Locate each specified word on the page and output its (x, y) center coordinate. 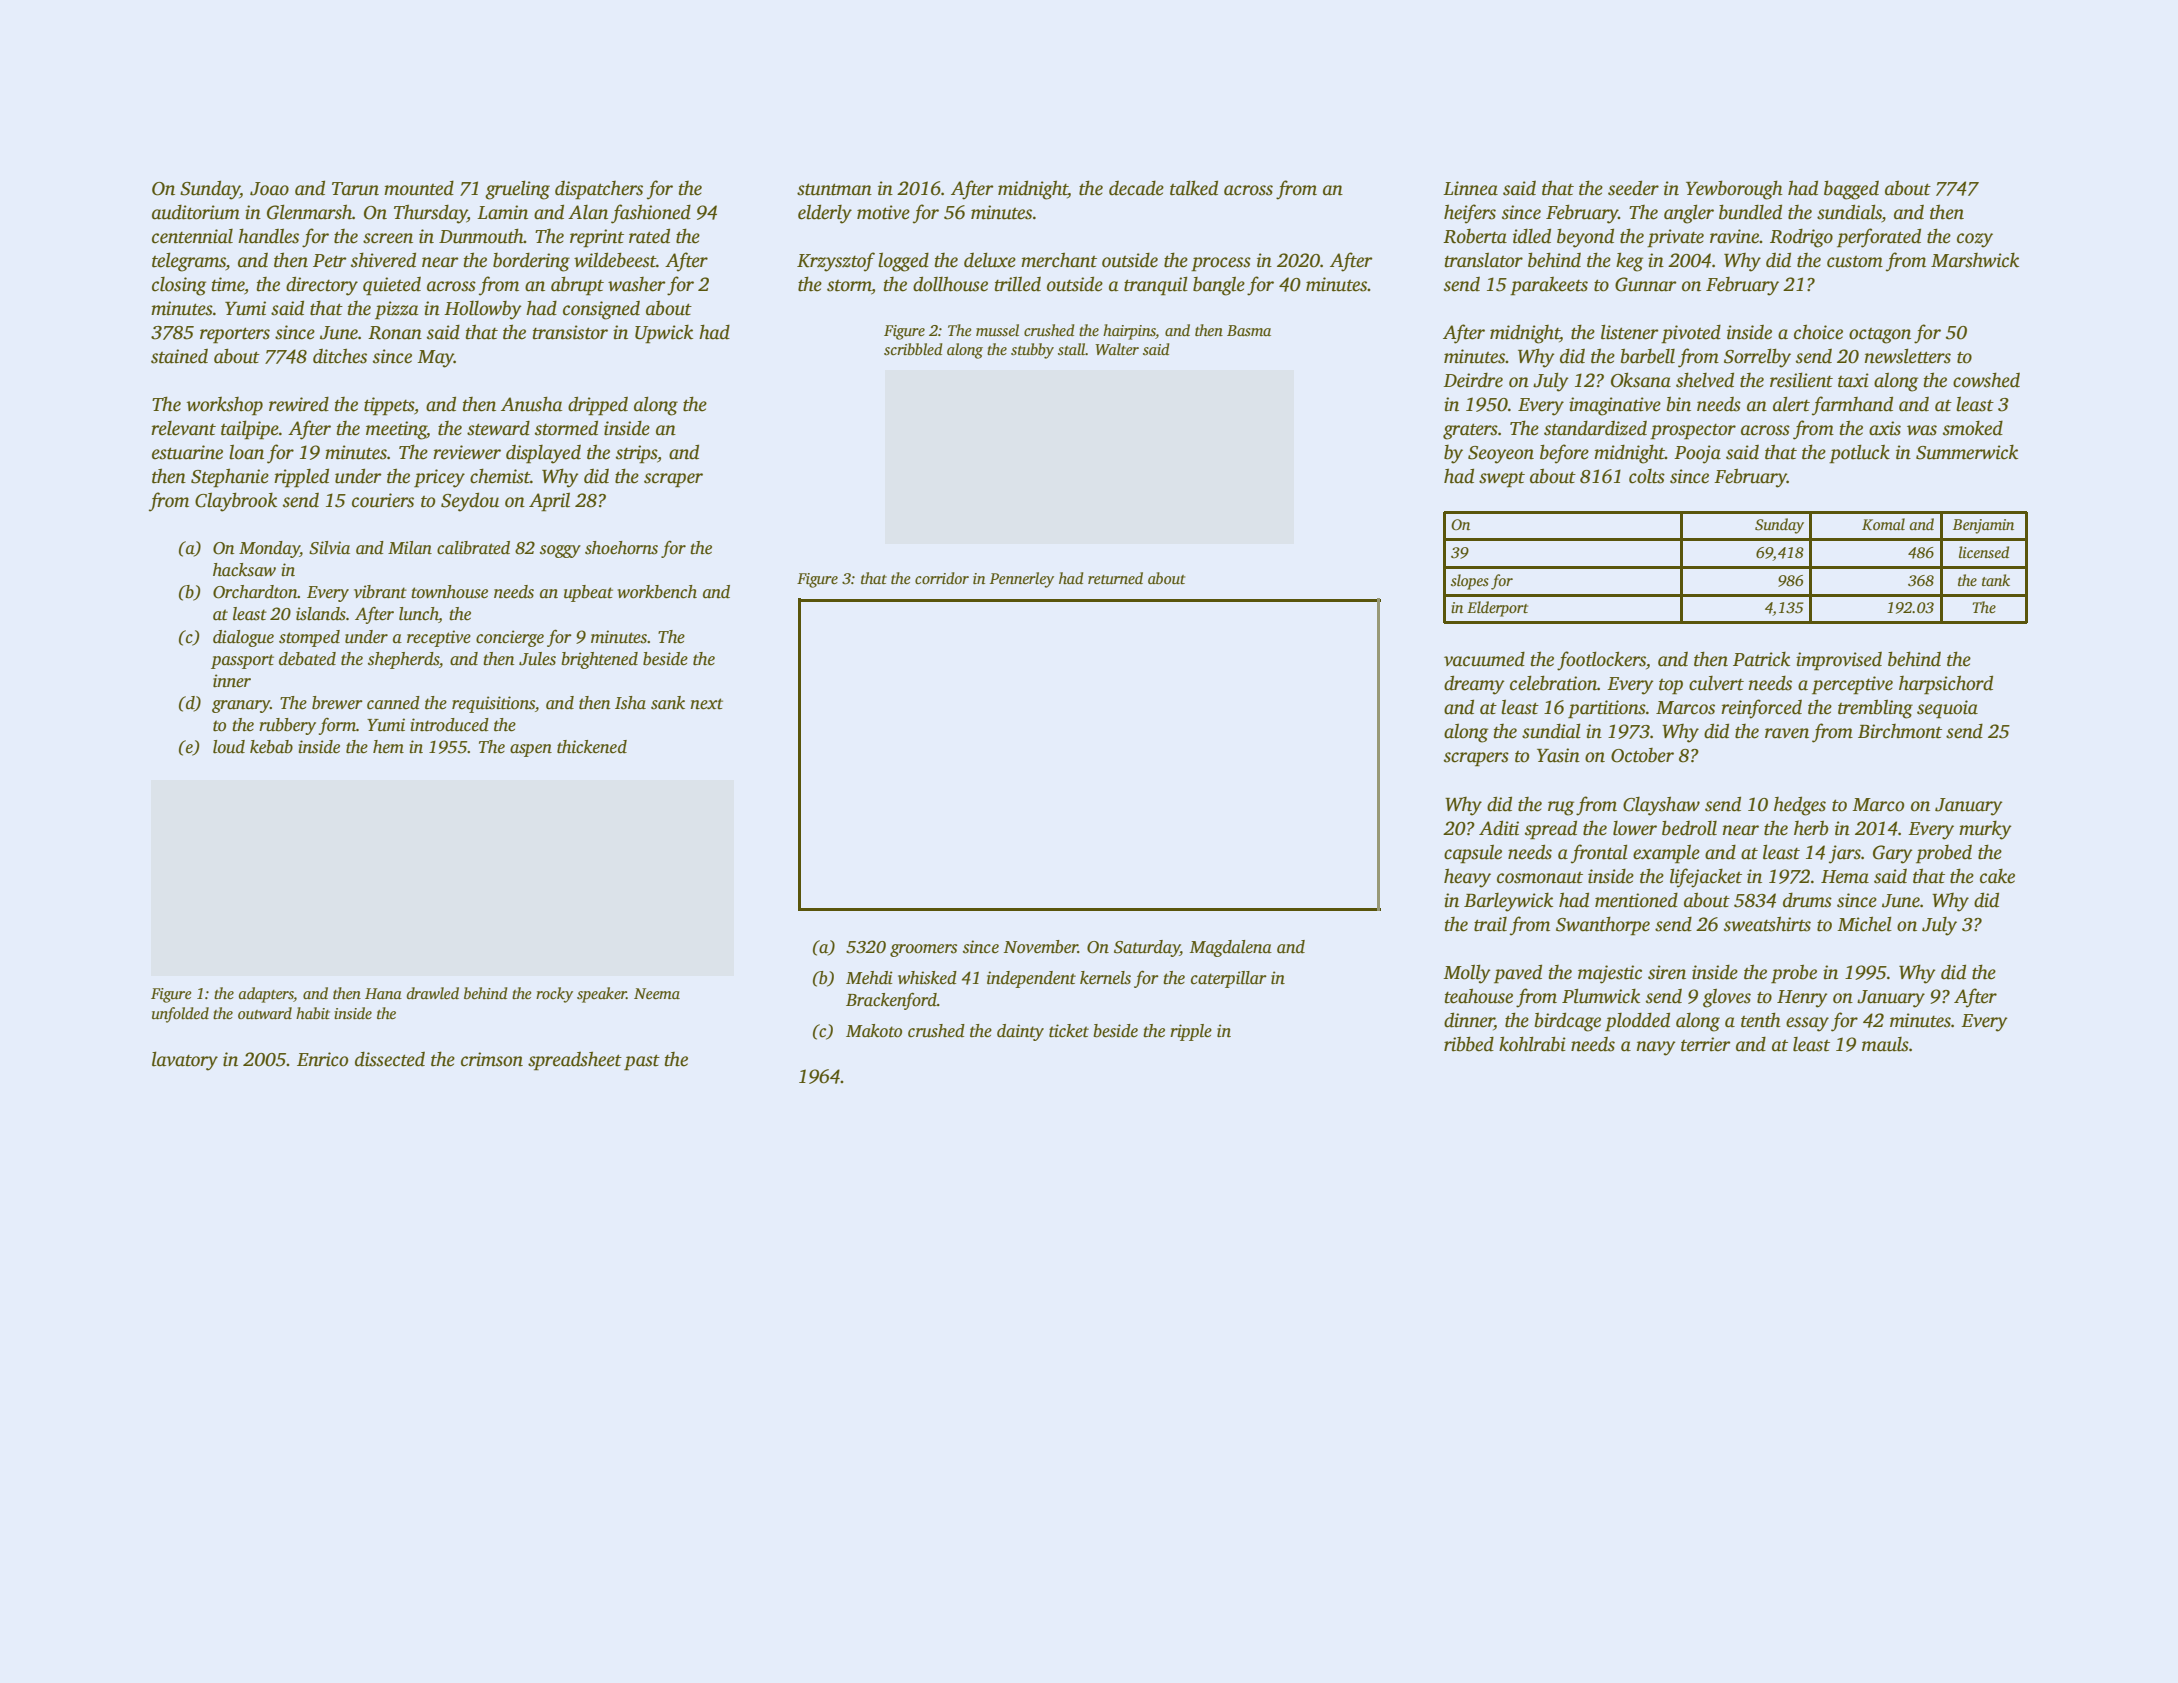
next (706, 704)
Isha (630, 703)
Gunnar (1646, 284)
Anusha (531, 404)
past (642, 1062)
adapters (266, 995)
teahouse (1479, 996)
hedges (1800, 806)
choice (1818, 332)
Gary (1893, 854)
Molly (1467, 974)
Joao (269, 189)
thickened (592, 747)
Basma (1249, 330)
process (1221, 264)
